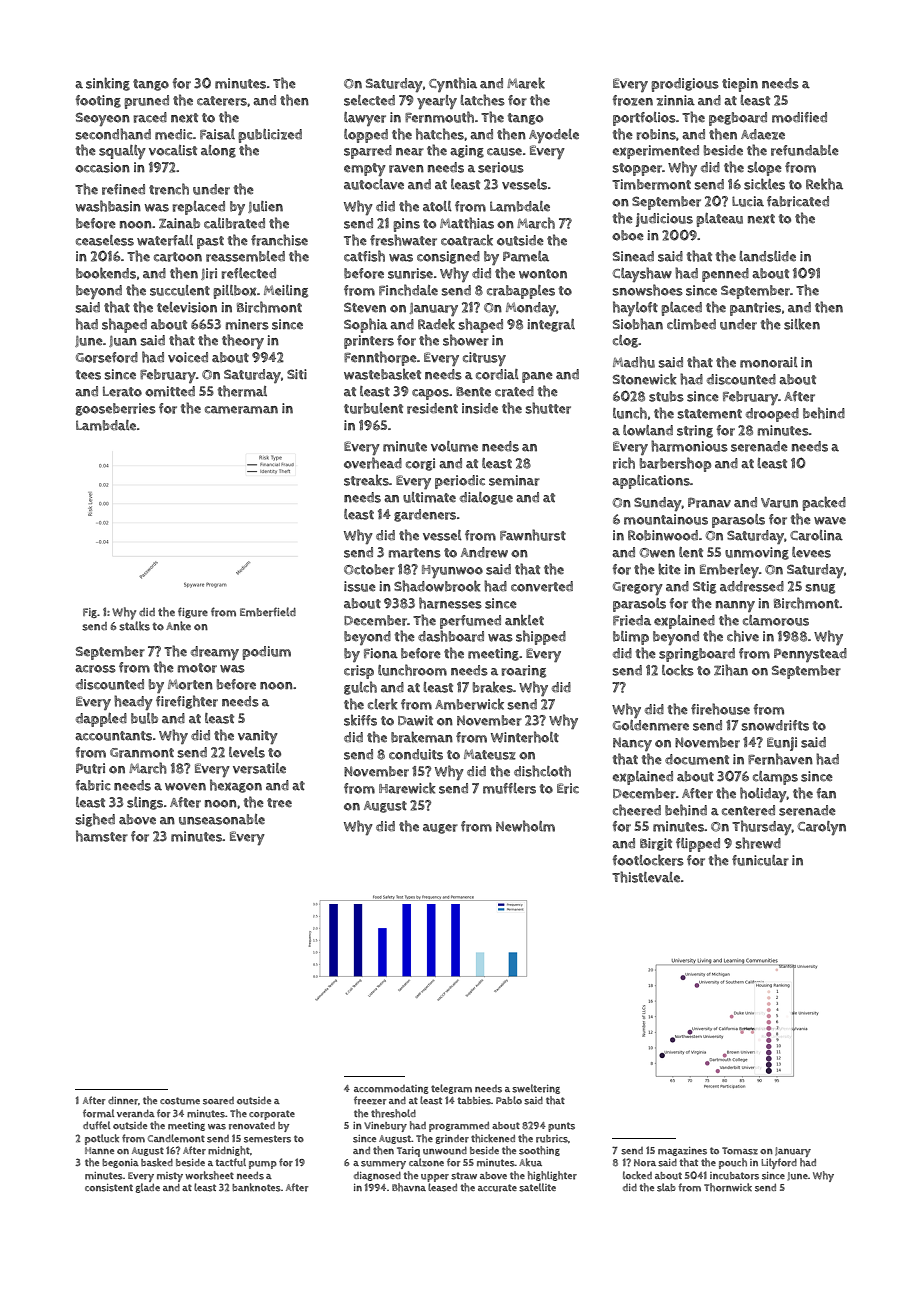 The image size is (924, 1308). What do you see at coordinates (824, 184) in the screenshot?
I see `Rekha` at bounding box center [824, 184].
